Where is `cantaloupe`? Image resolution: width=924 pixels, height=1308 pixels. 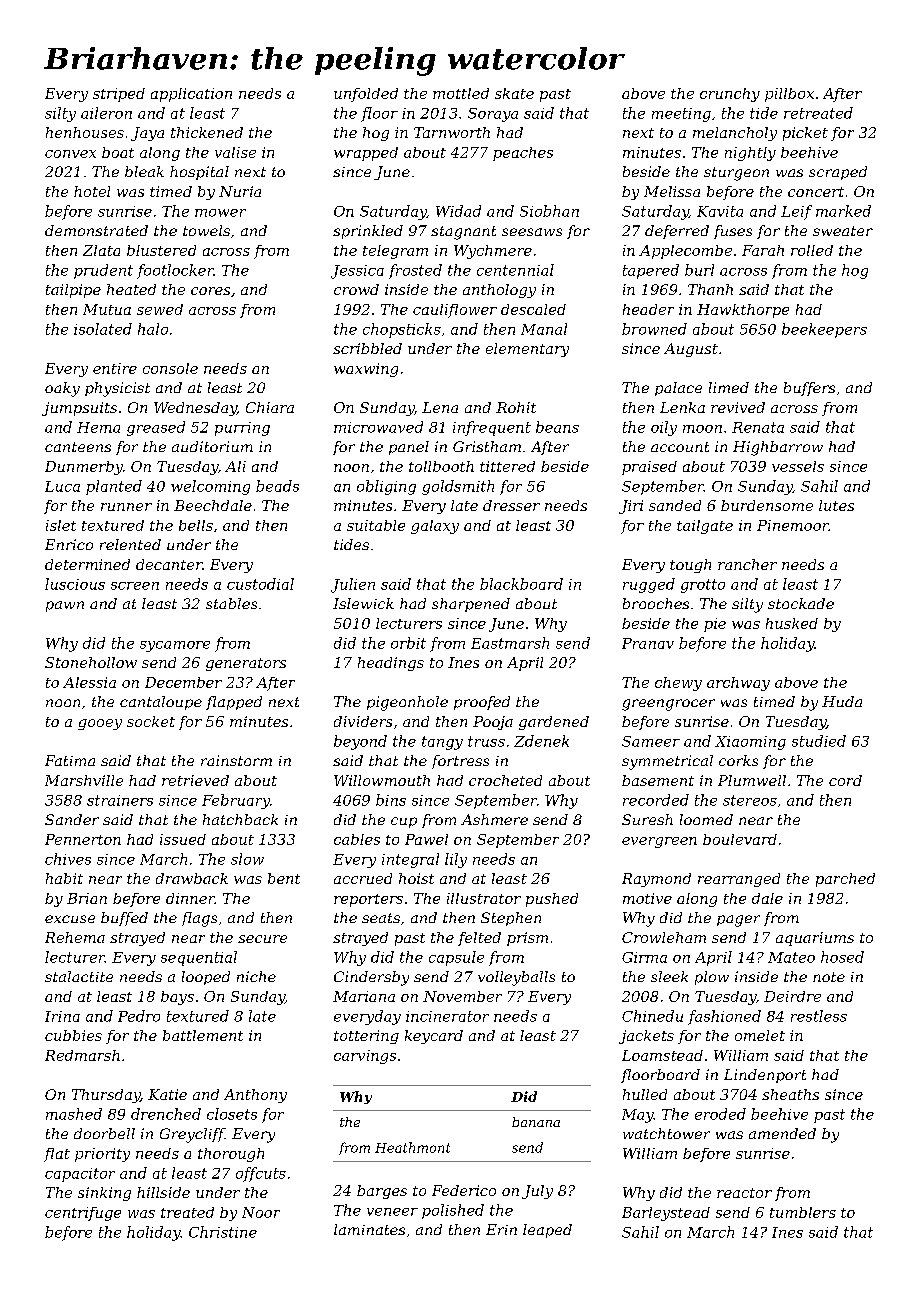
cantaloupe is located at coordinates (161, 703).
